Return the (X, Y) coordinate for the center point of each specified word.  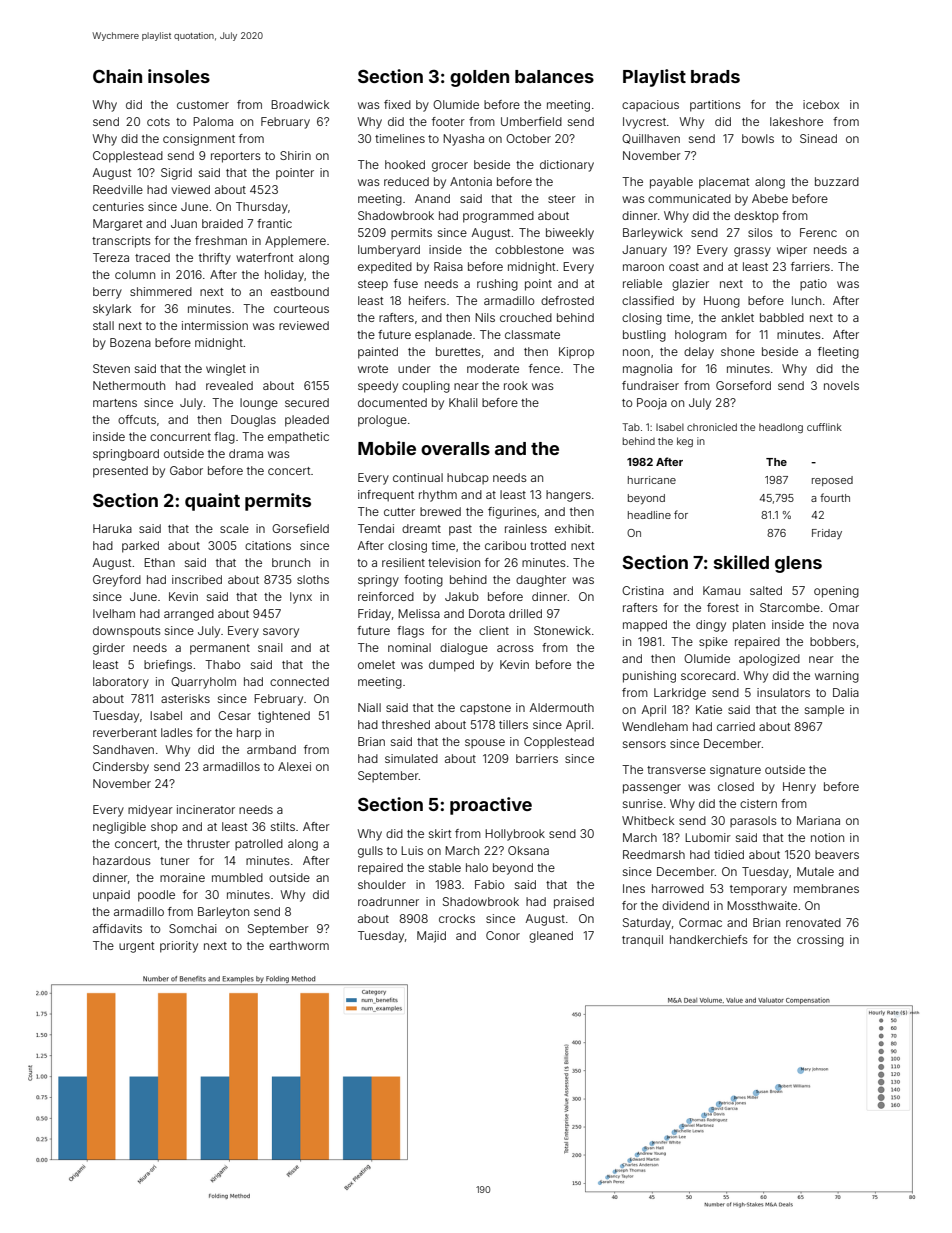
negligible (119, 828)
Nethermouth (129, 385)
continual (418, 477)
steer (562, 199)
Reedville (118, 189)
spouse (485, 744)
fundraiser (650, 385)
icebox (821, 104)
